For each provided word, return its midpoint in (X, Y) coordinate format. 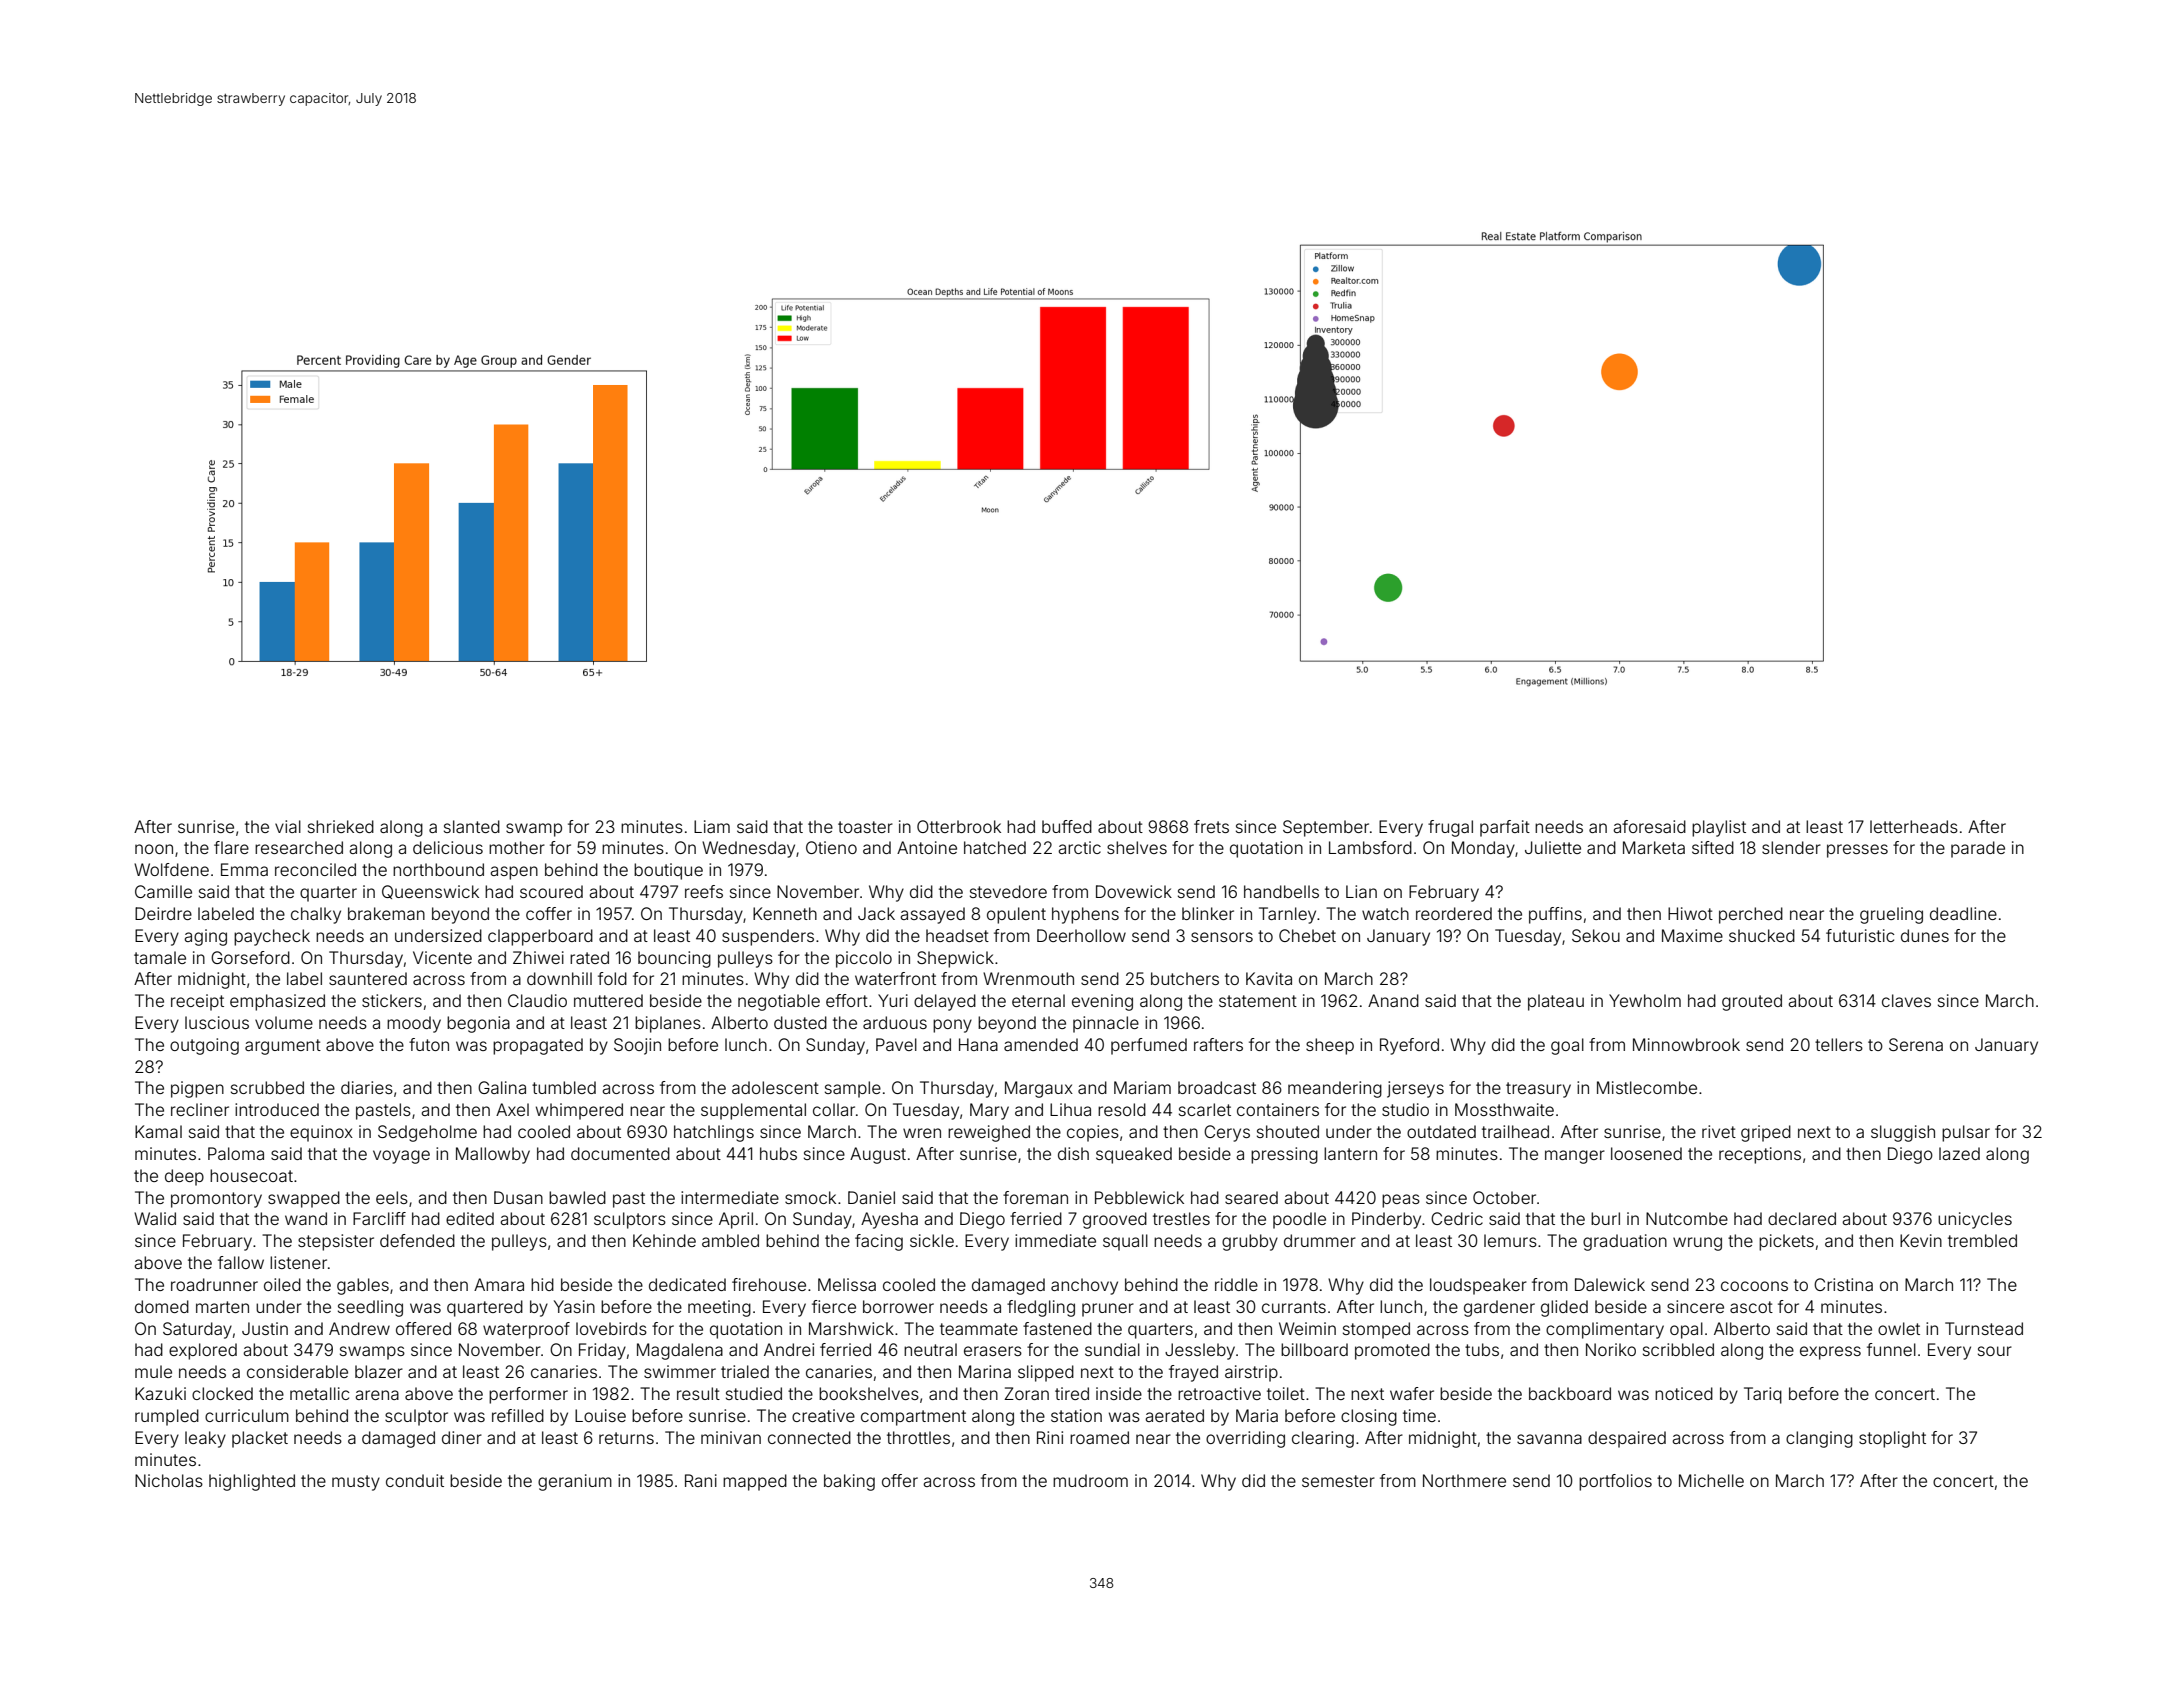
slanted (472, 826)
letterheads (1914, 826)
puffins (1555, 915)
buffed (1067, 826)
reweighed (989, 1133)
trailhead (1515, 1131)
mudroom (1090, 1480)
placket (260, 1439)
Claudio (537, 1000)
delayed (945, 1002)
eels (392, 1197)
